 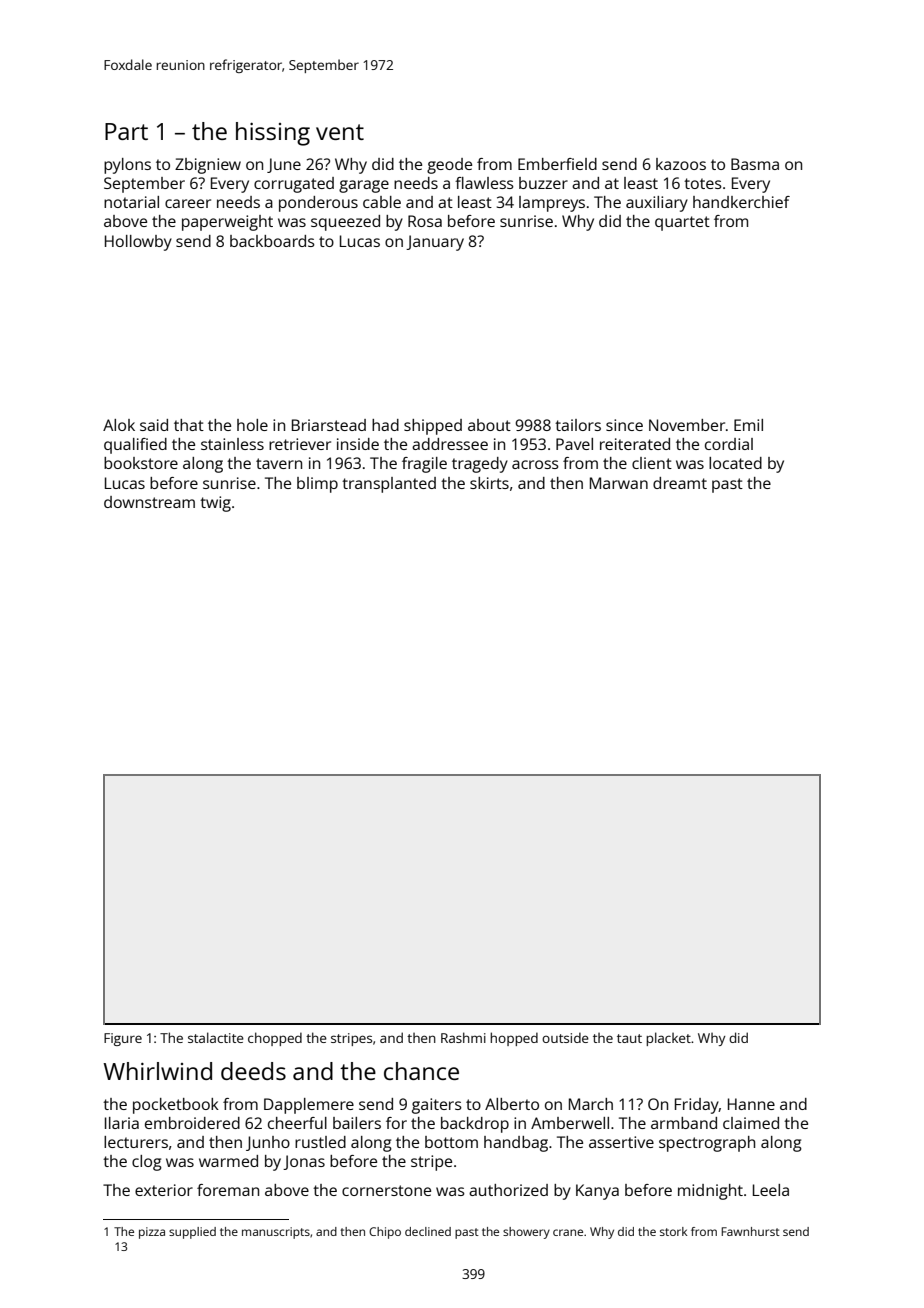 What do you see at coordinates (480, 465) in the screenshot?
I see `tragedy` at bounding box center [480, 465].
